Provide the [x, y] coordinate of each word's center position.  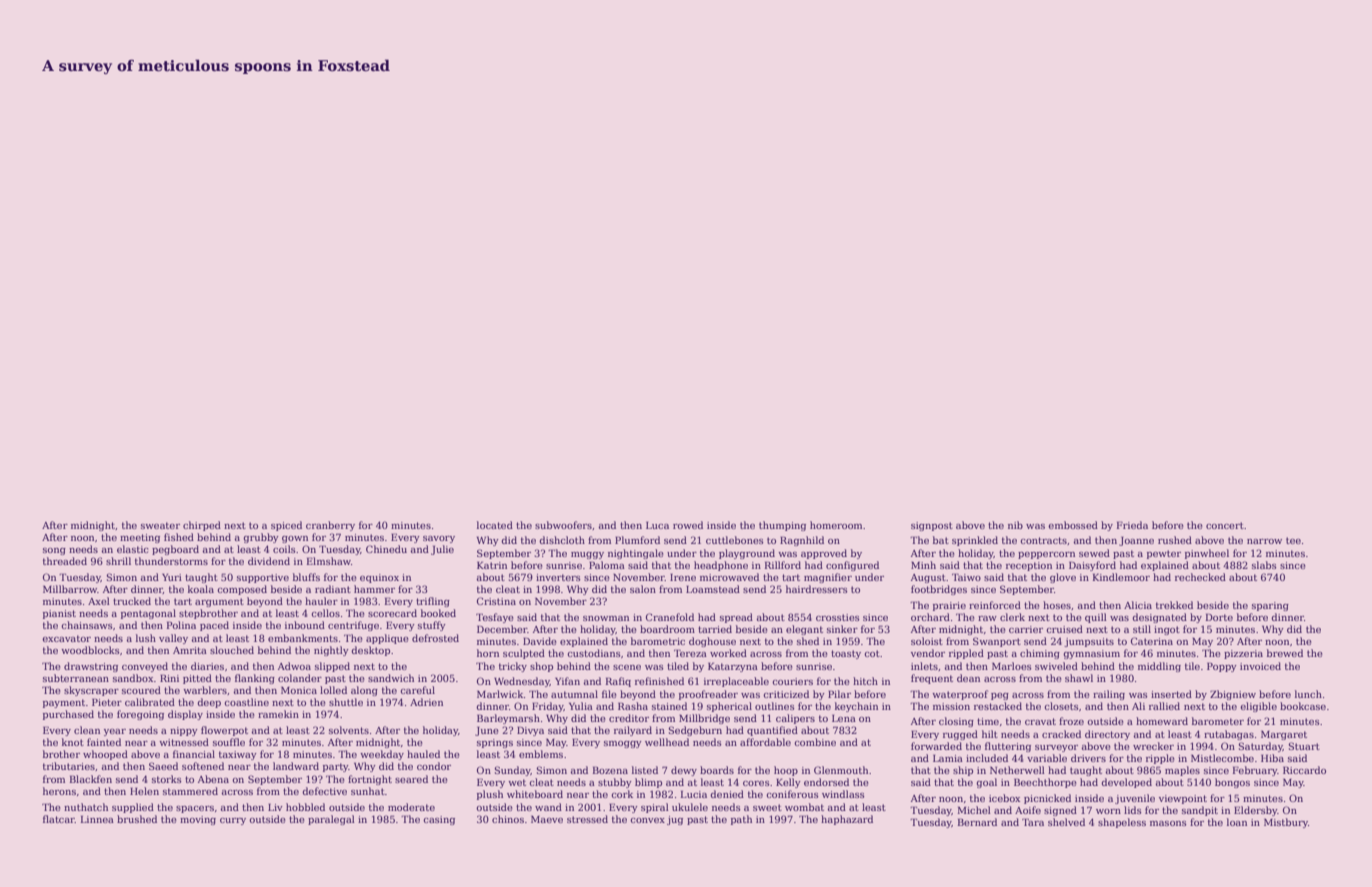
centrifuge [353, 626]
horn [488, 653]
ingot [1167, 630]
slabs [1264, 565]
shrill [118, 561]
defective [324, 791]
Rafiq [618, 682]
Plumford [637, 540]
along [364, 691]
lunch [1308, 694]
